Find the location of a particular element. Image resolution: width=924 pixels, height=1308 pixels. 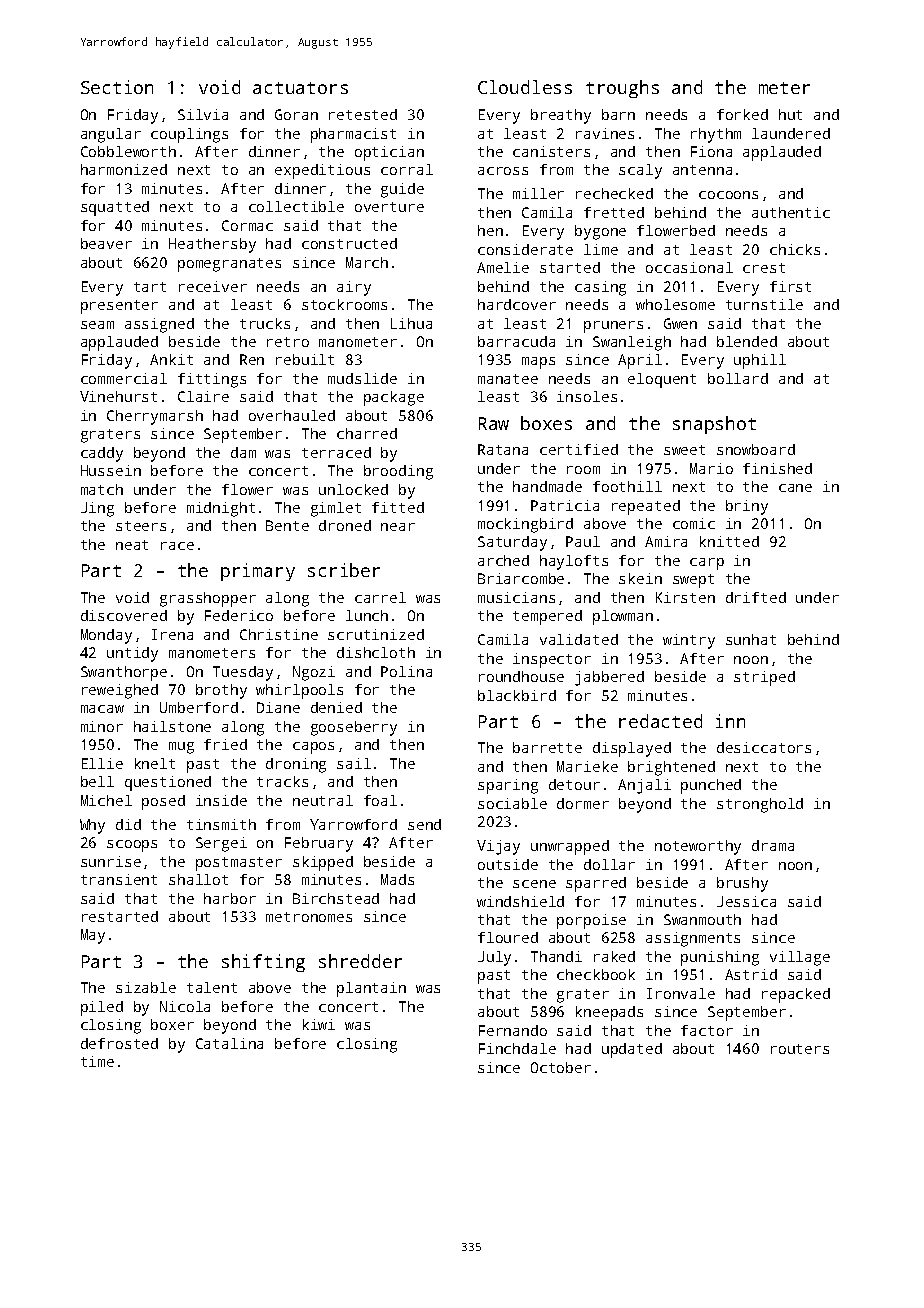

Cloudless is located at coordinates (525, 87).
